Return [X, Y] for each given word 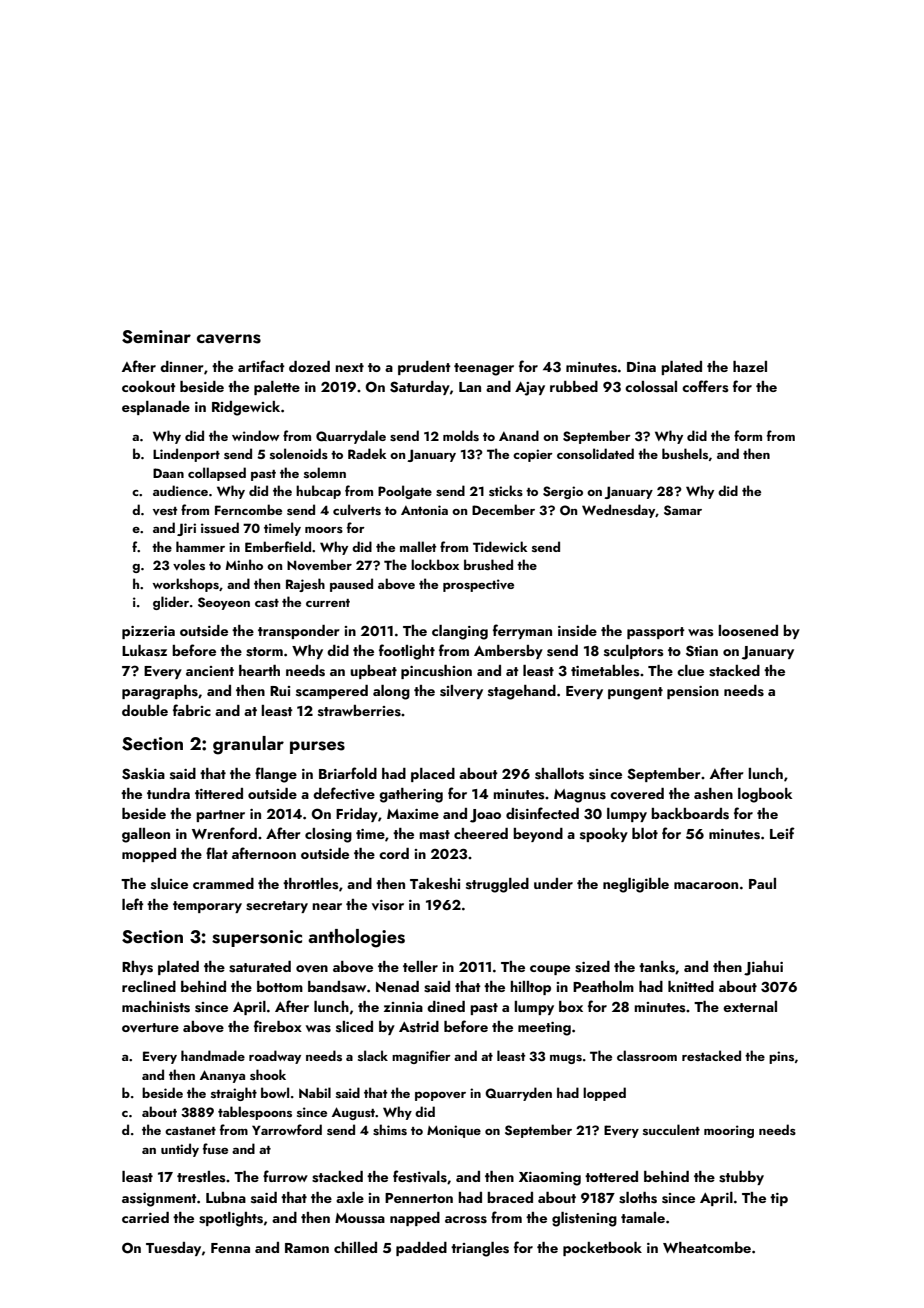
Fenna [230, 1248]
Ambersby [508, 652]
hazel [750, 366]
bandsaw [337, 987]
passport [656, 633]
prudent [424, 368]
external [750, 1006]
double [145, 710]
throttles [311, 884]
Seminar [156, 337]
